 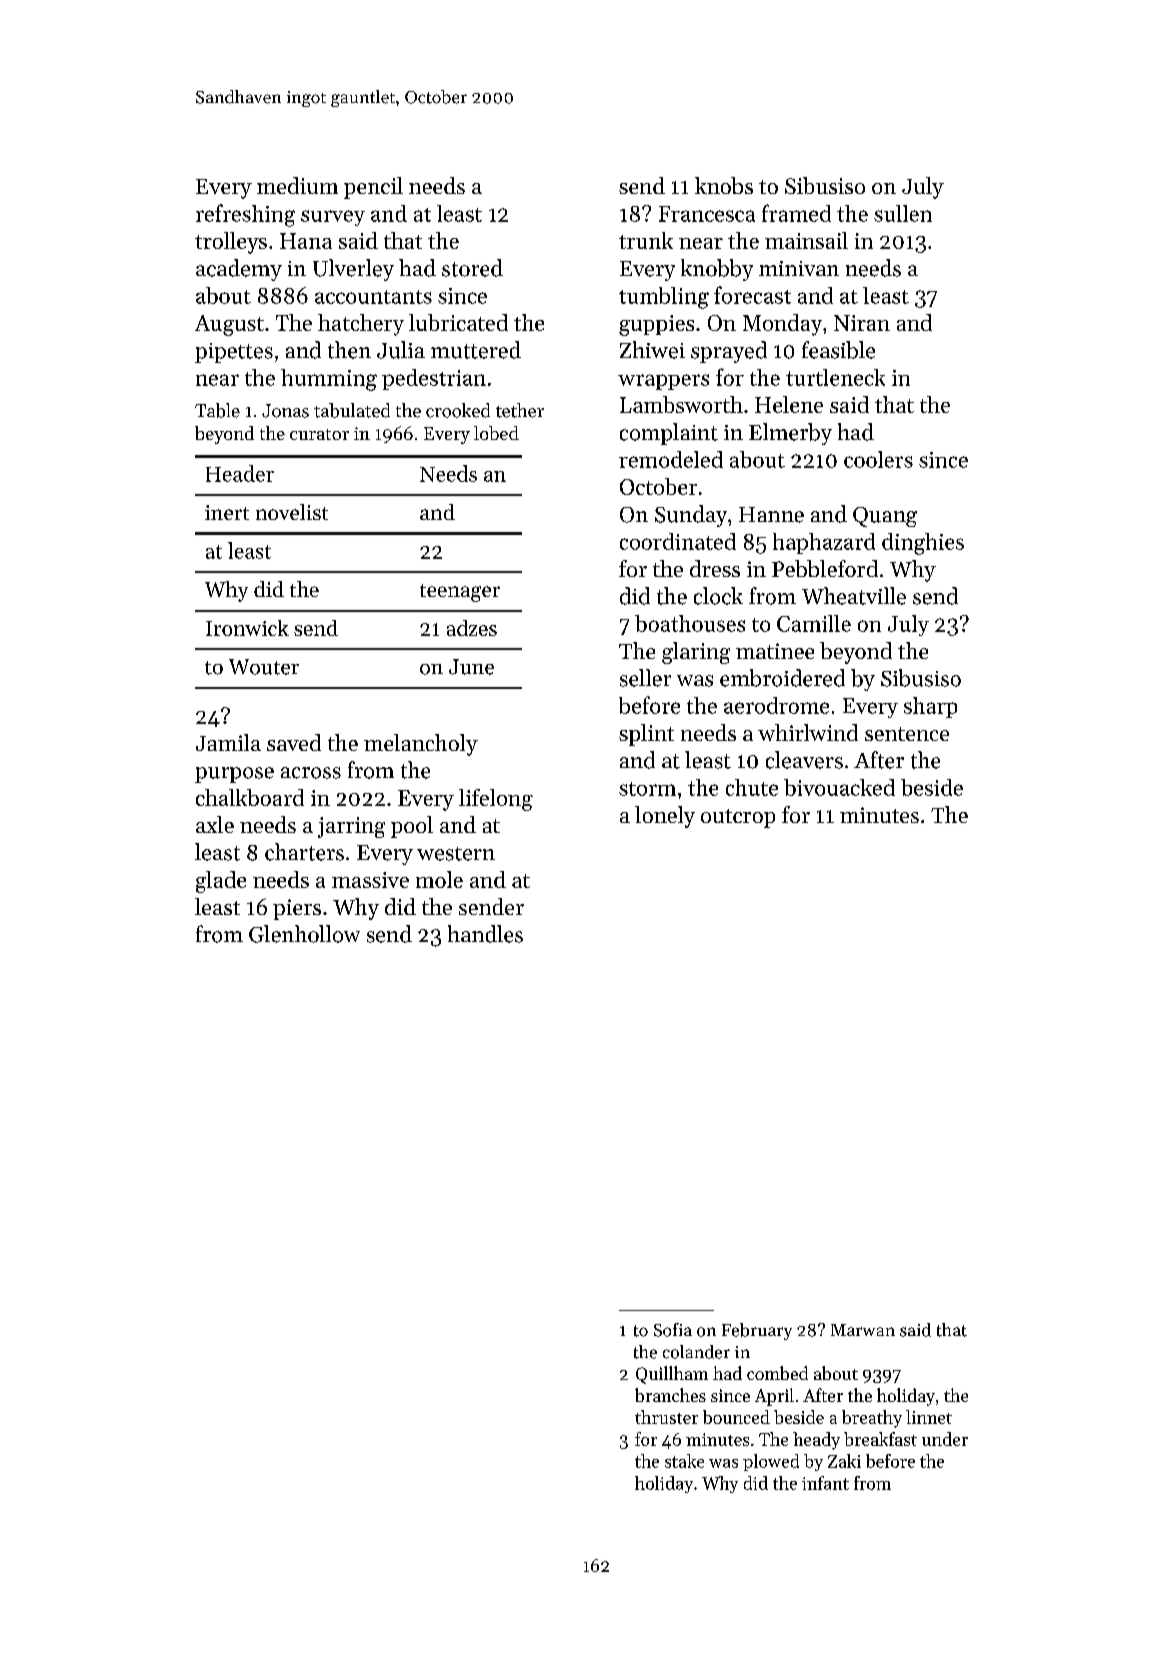 I want to click on Glenhollow, so click(x=304, y=934).
